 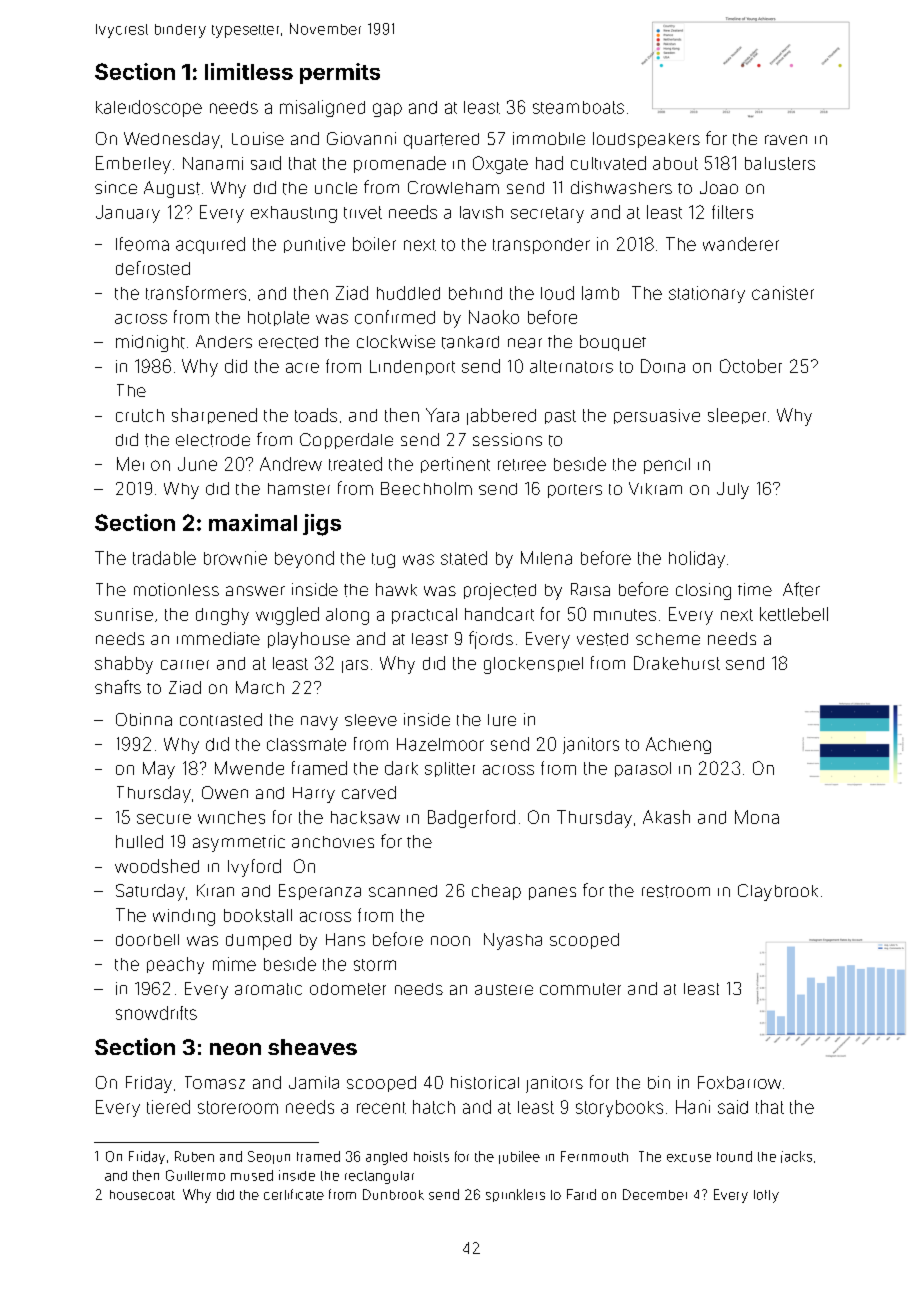 I want to click on housecoat, so click(x=142, y=1195).
